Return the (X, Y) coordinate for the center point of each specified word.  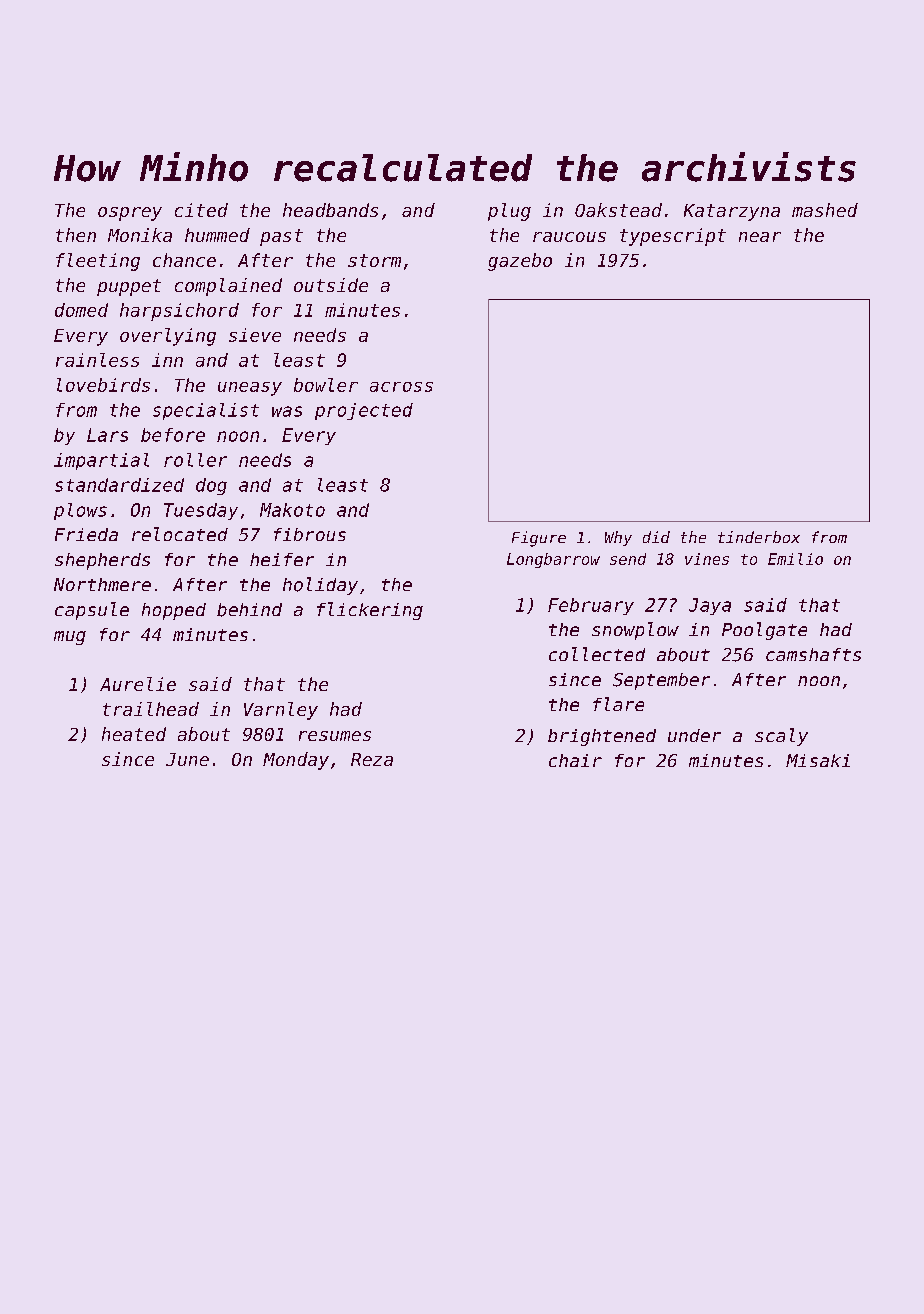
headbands (330, 210)
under (694, 735)
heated (134, 734)
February (591, 606)
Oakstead (618, 210)
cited (201, 210)
